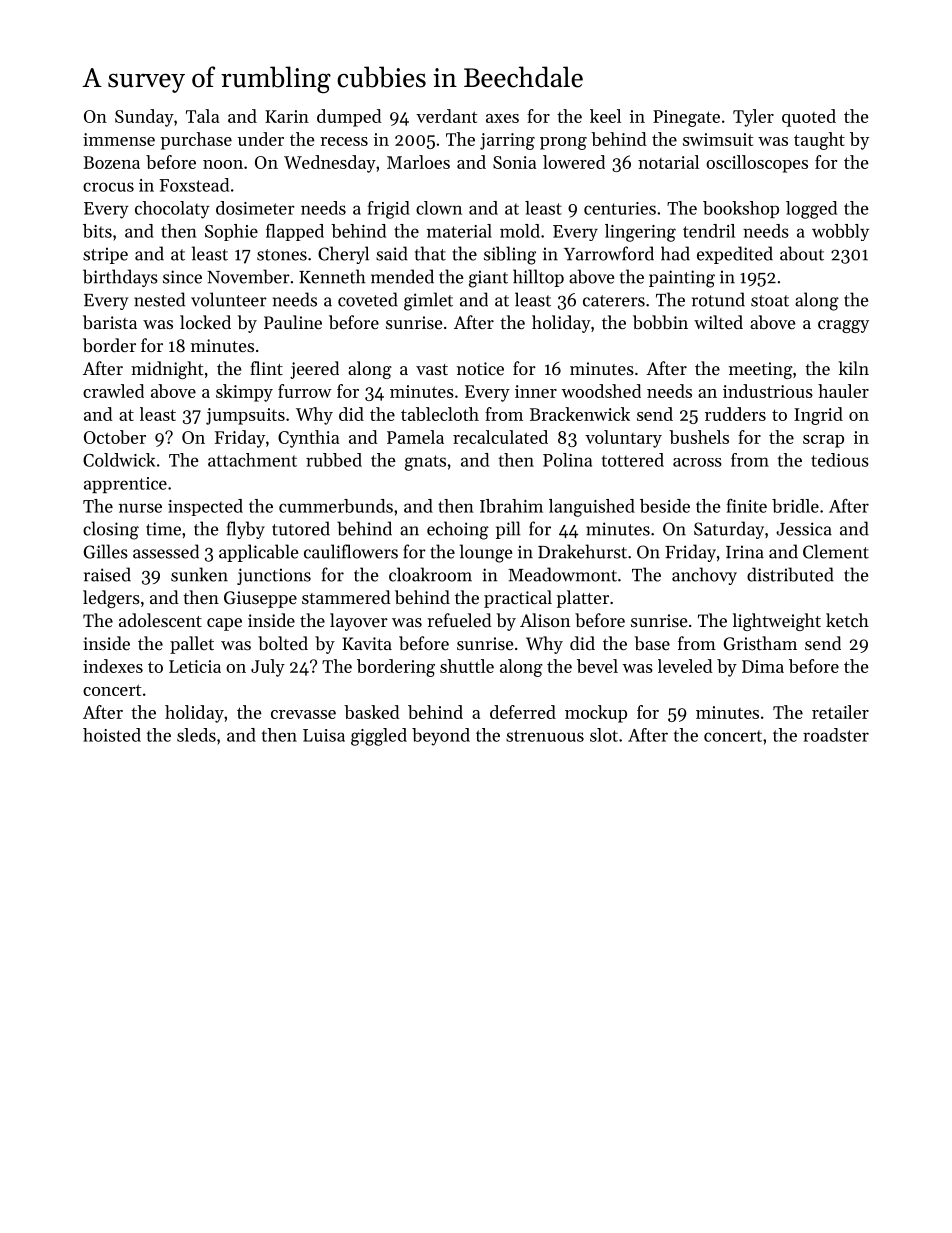 The image size is (952, 1233). Describe the element at coordinates (261, 139) in the page. I see `under` at that location.
